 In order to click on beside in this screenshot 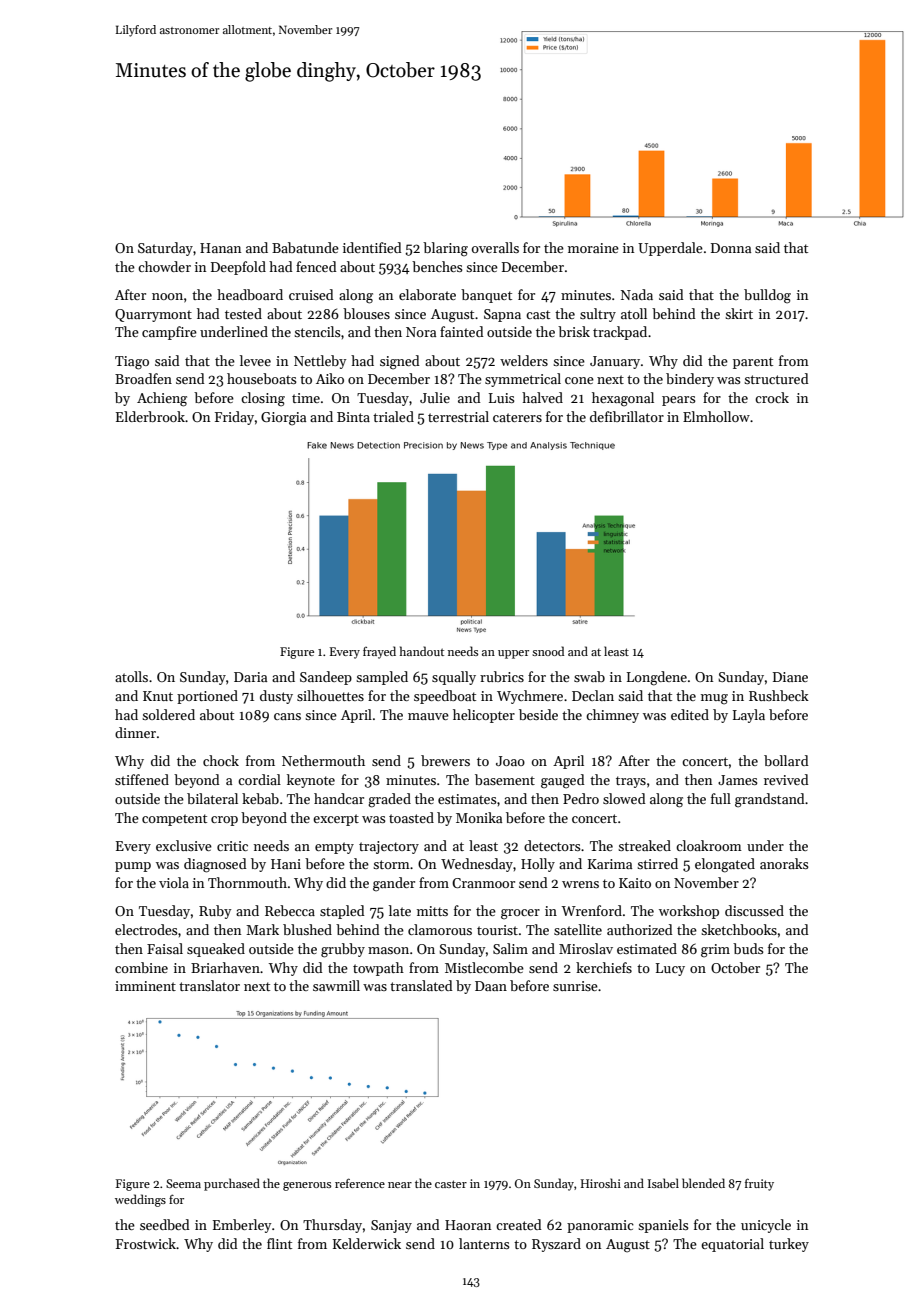, I will do `click(538, 714)`.
